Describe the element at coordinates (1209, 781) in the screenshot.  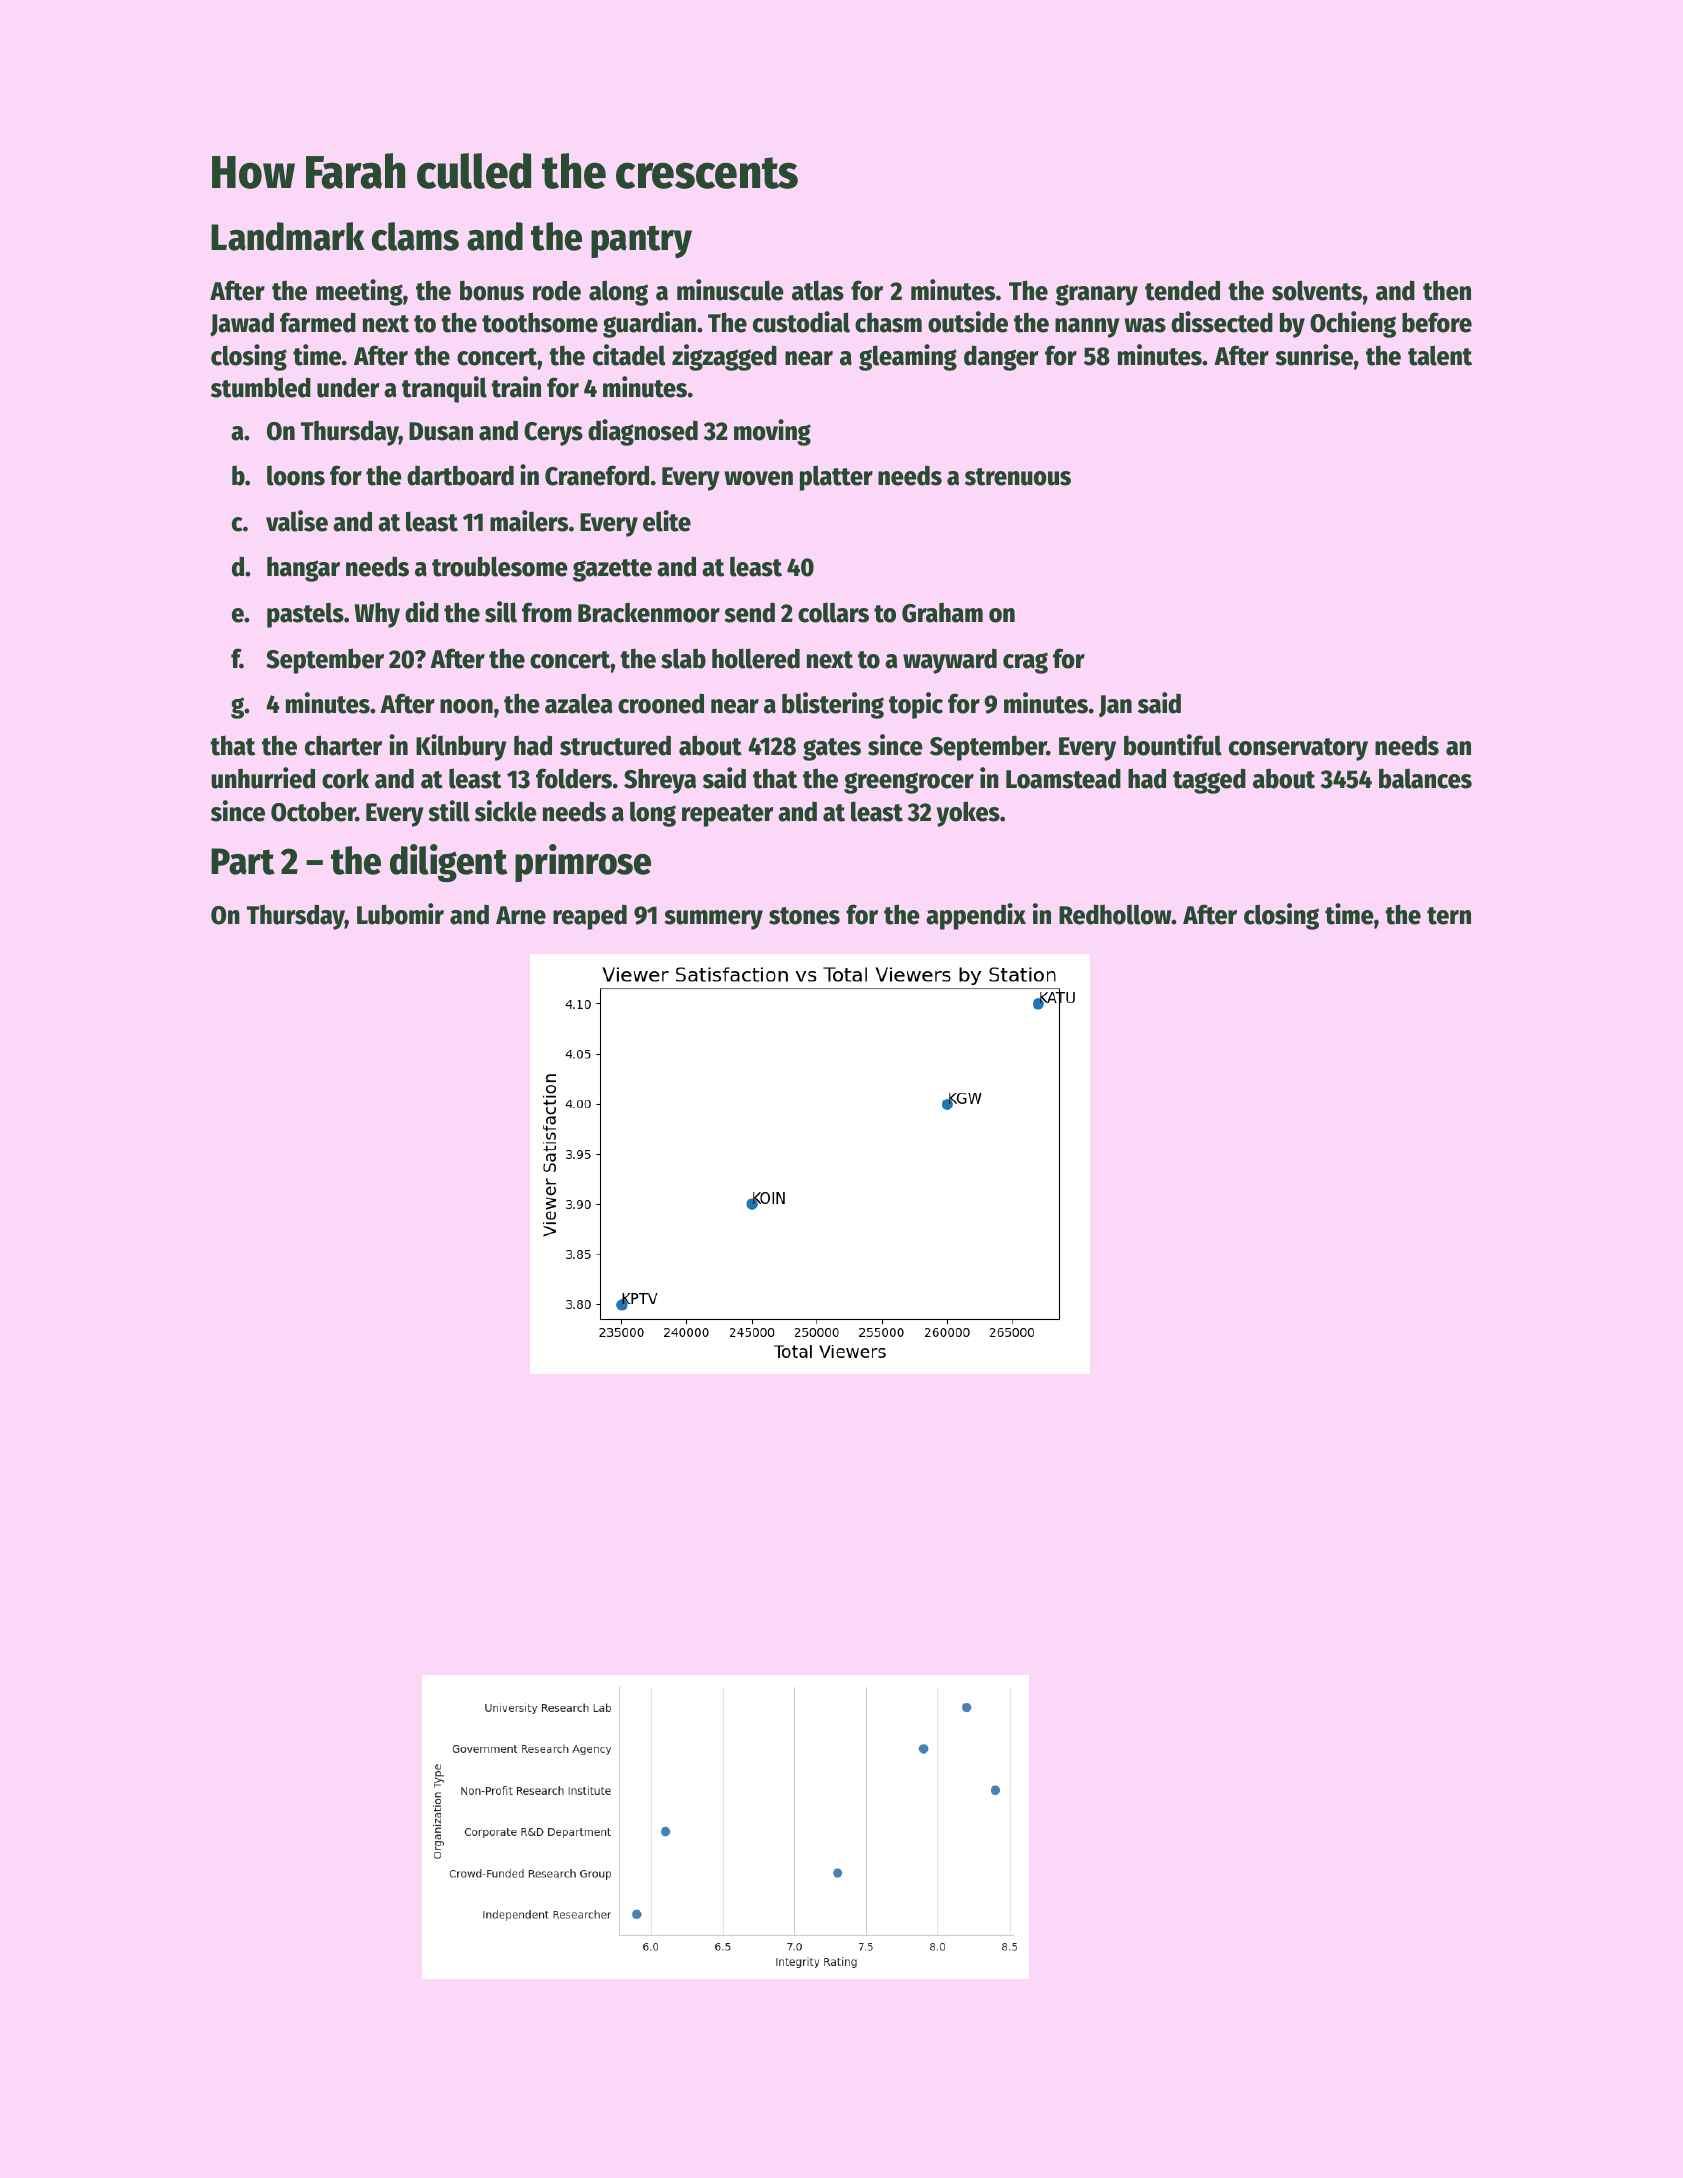
I see `tagged` at that location.
